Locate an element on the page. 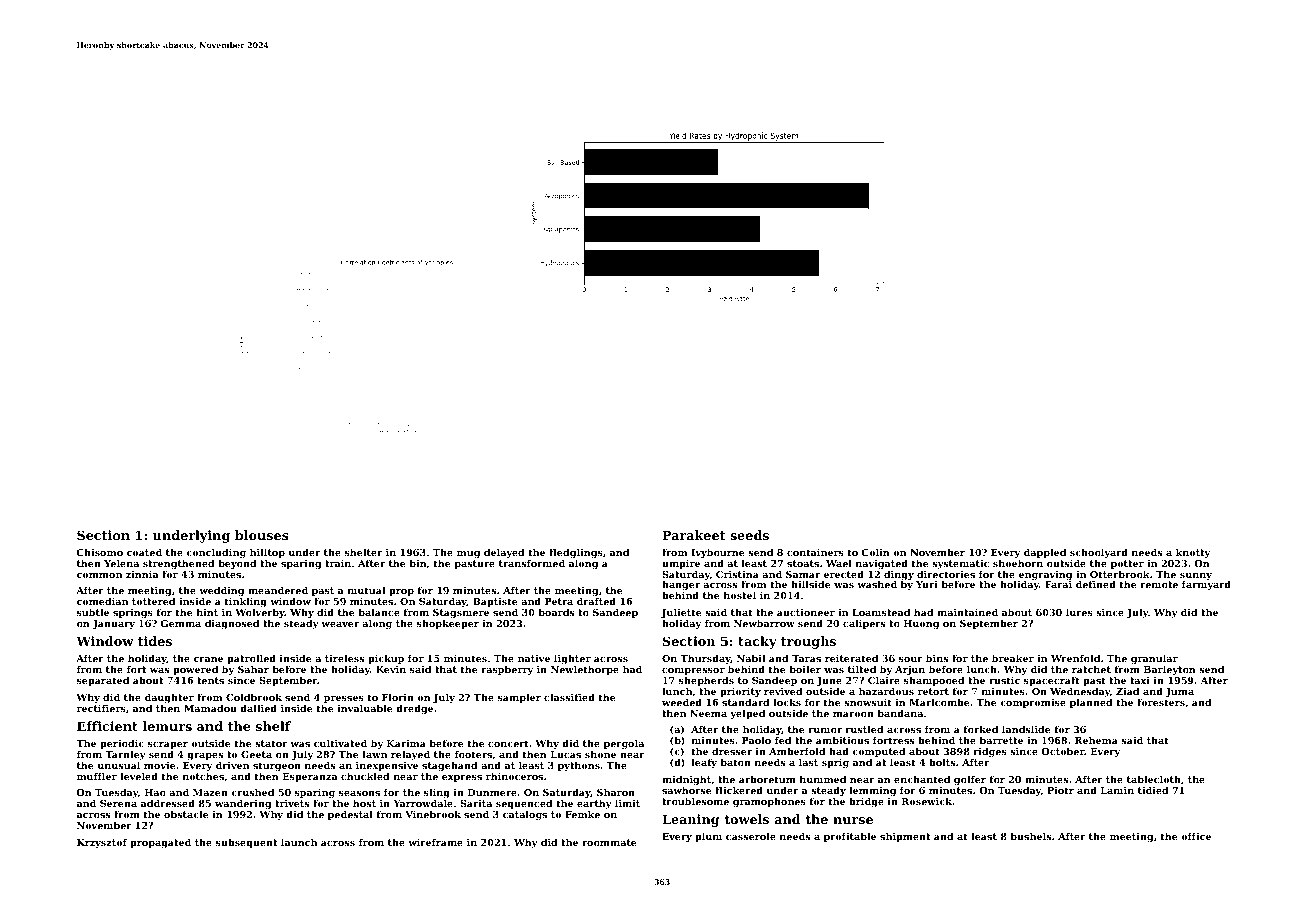  lawn is located at coordinates (375, 754).
